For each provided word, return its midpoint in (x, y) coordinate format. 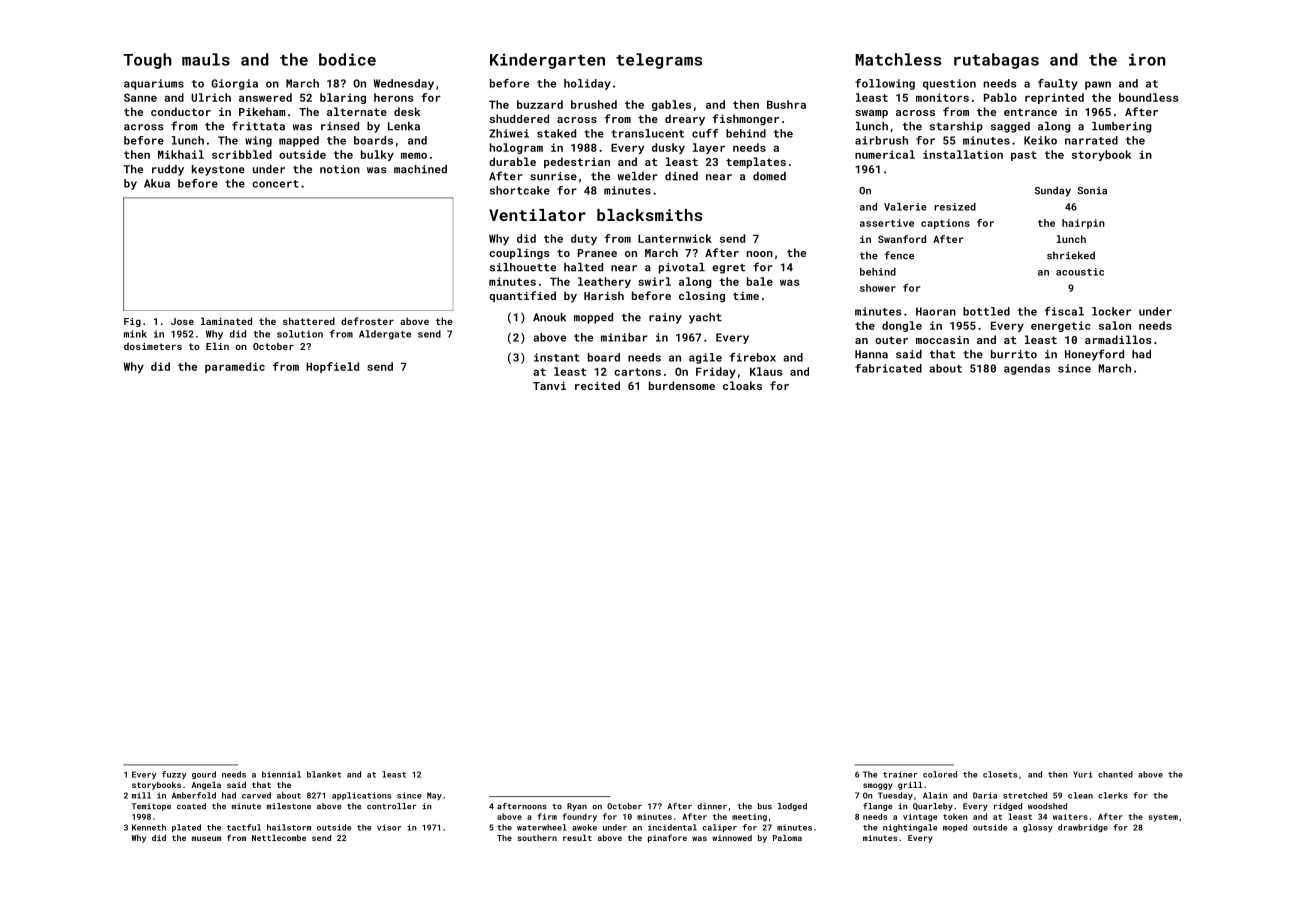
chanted (1115, 774)
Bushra (786, 104)
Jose (182, 321)
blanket (324, 774)
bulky (377, 155)
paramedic (235, 367)
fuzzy (174, 775)
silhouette (523, 267)
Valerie (905, 207)
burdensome (682, 385)
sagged (1010, 127)
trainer (900, 774)
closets (1000, 774)
